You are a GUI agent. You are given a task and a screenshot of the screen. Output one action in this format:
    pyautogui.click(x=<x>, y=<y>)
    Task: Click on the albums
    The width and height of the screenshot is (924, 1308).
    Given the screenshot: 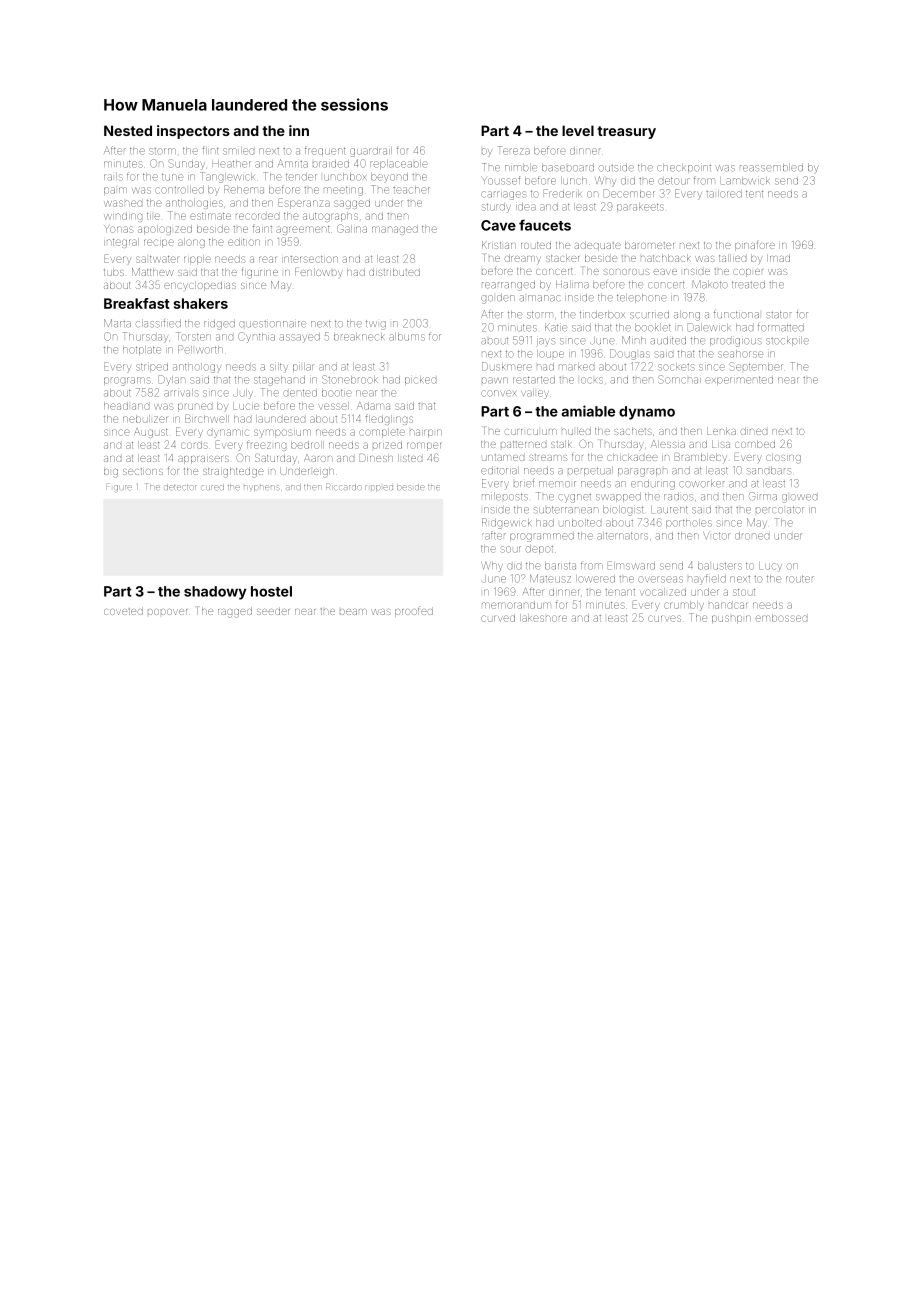 What is the action you would take?
    pyautogui.click(x=407, y=337)
